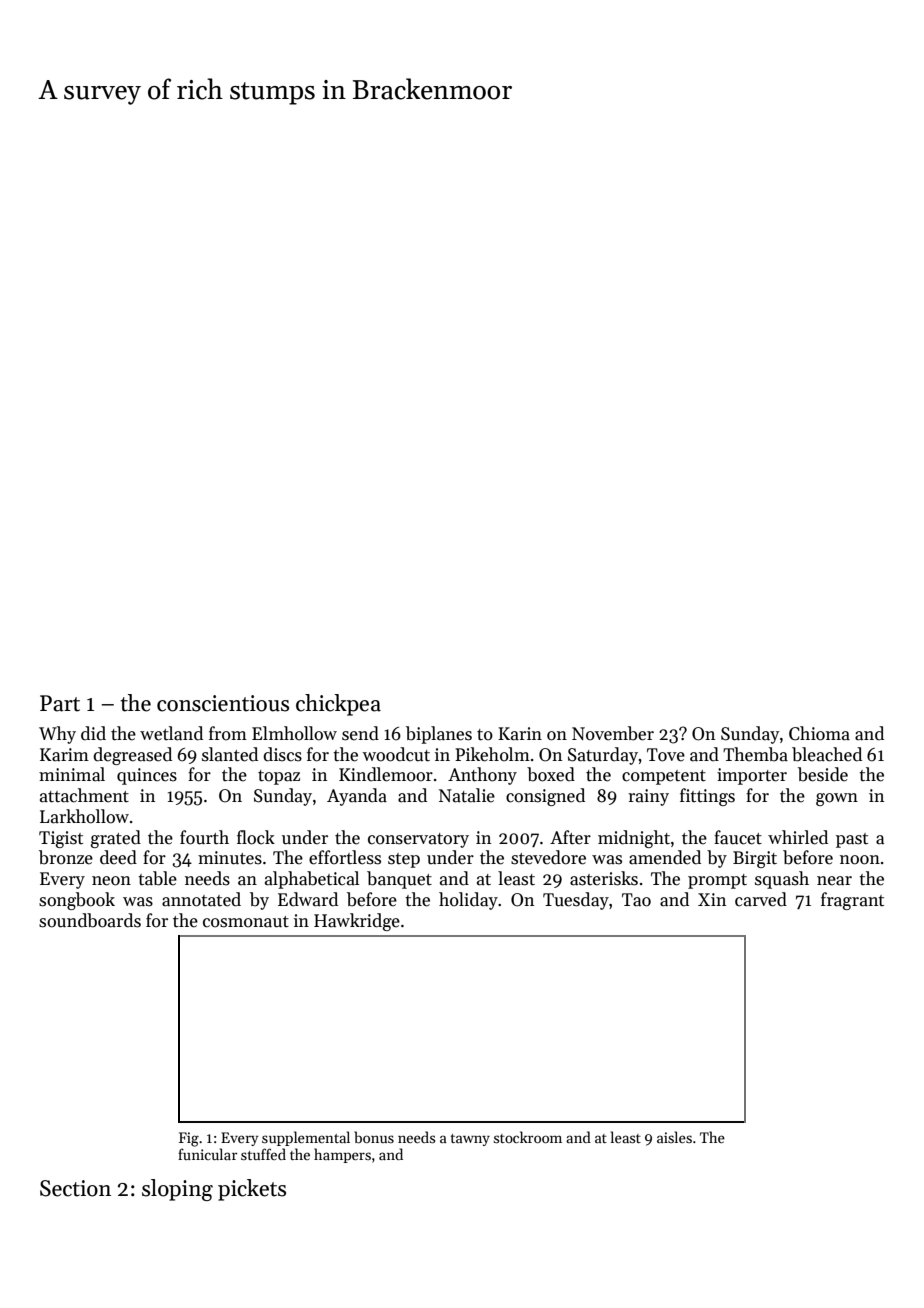 Image resolution: width=924 pixels, height=1308 pixels. I want to click on November, so click(613, 733).
